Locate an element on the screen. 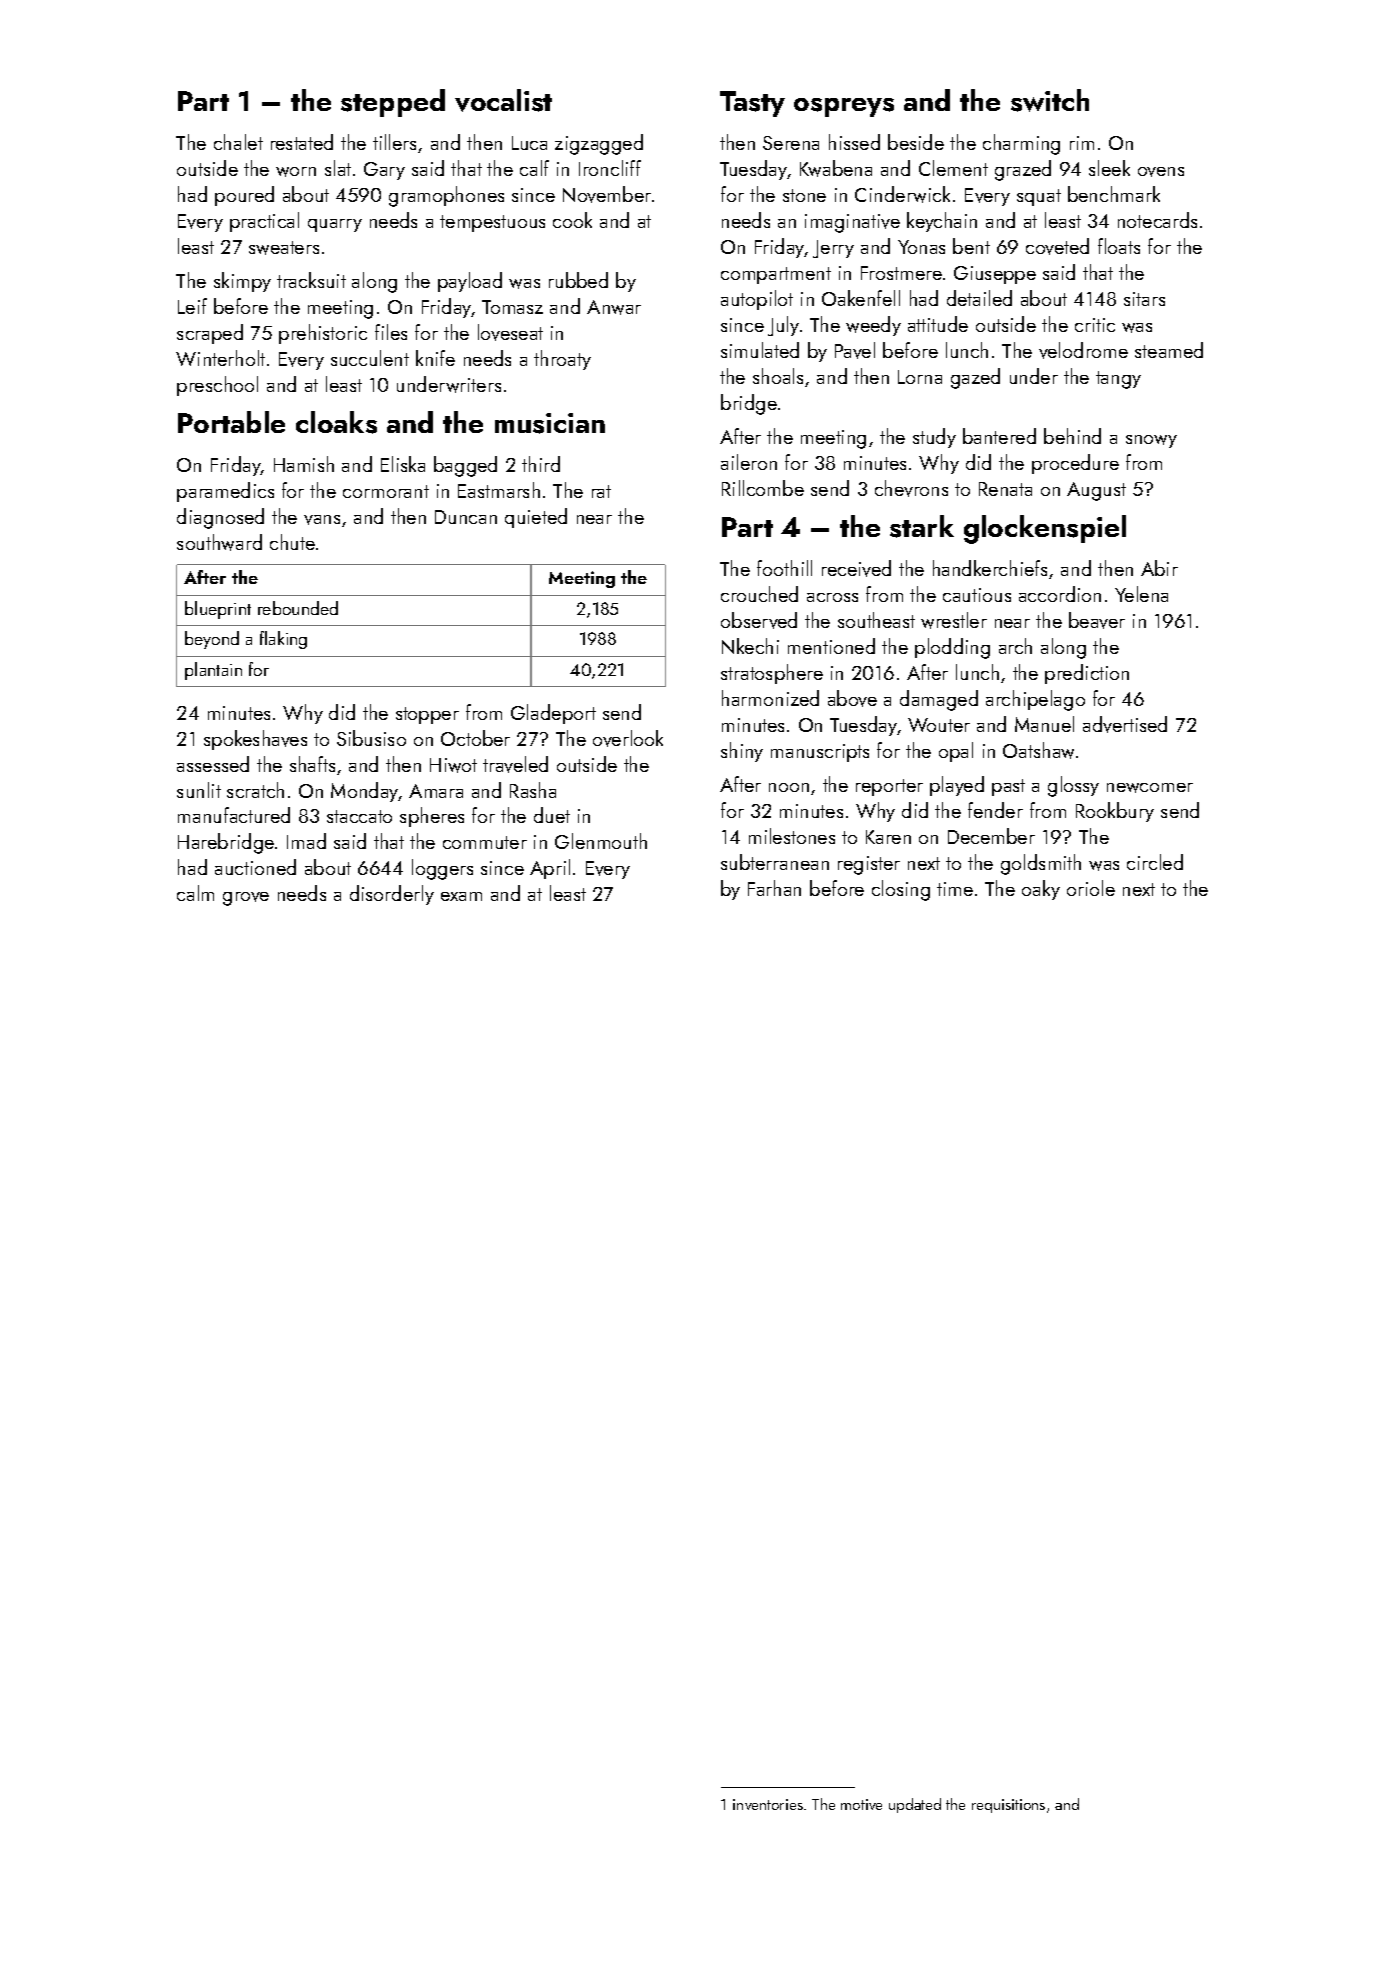 Image resolution: width=1386 pixels, height=1969 pixels. Farhan is located at coordinates (774, 888).
